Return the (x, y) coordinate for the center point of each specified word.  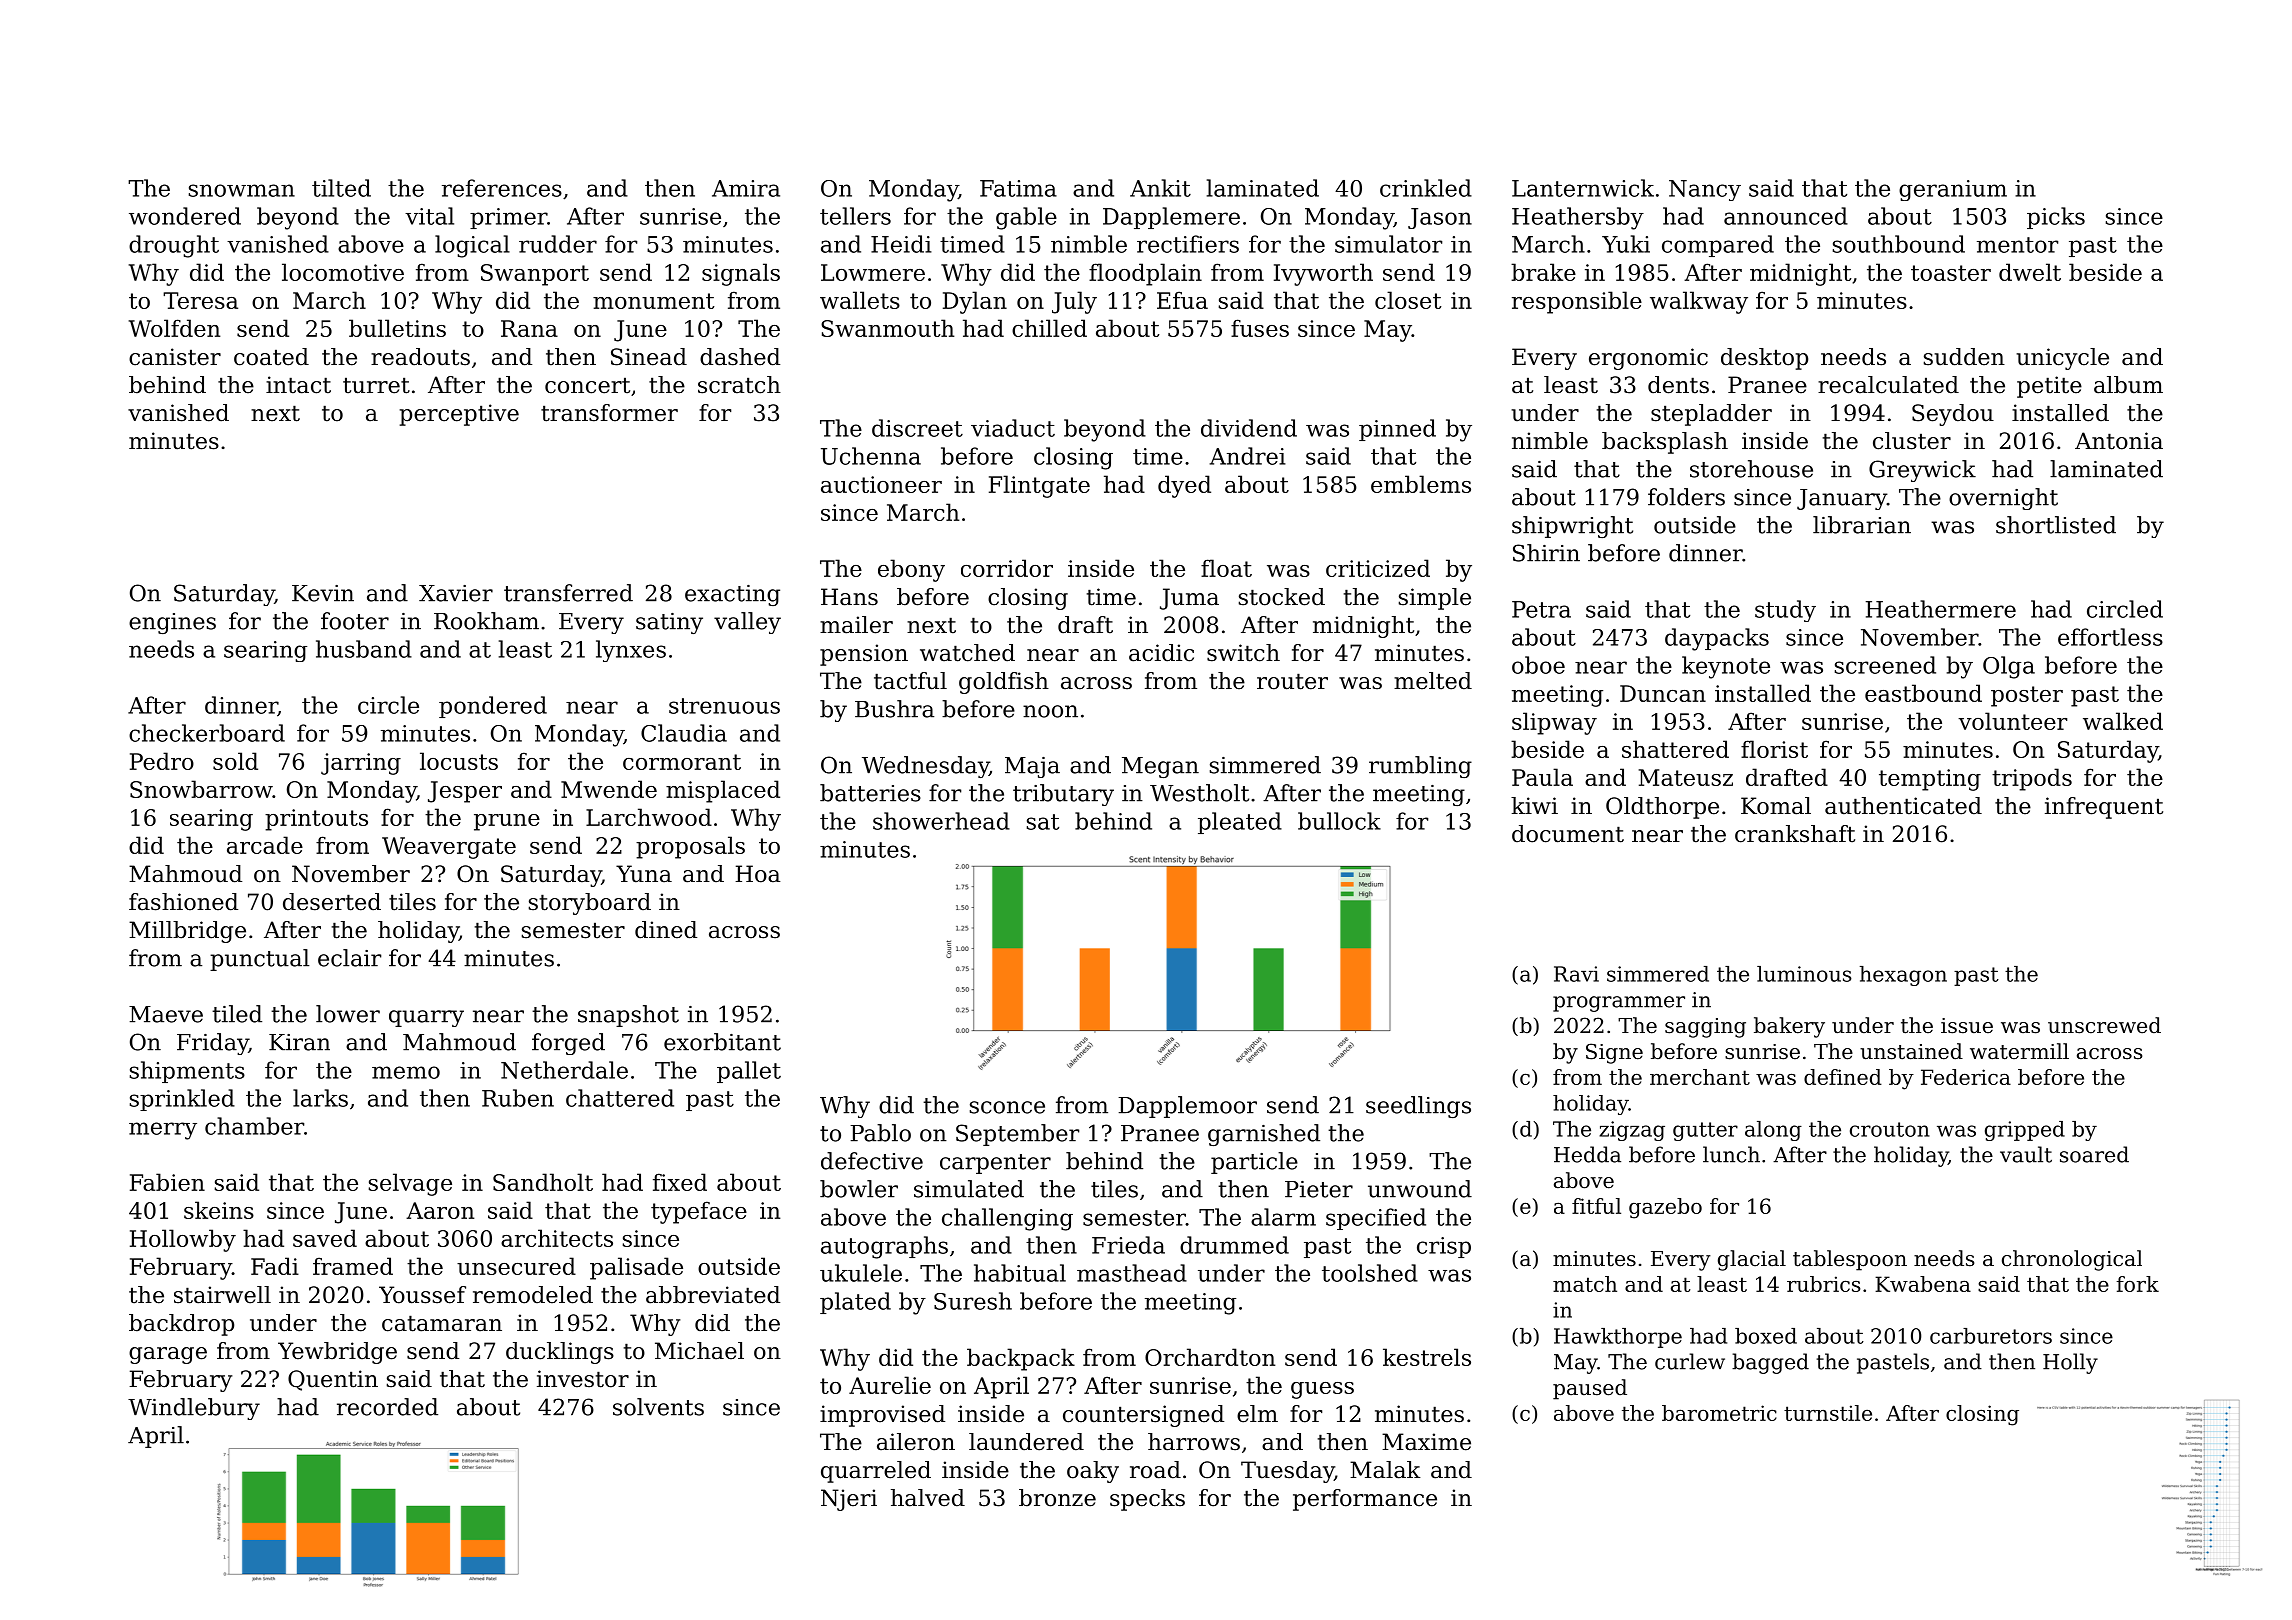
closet (1408, 300)
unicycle (2062, 359)
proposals (690, 847)
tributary (1063, 795)
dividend (1249, 428)
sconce (1007, 1107)
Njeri (849, 1500)
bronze (1057, 1498)
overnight (2003, 499)
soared (2094, 1154)
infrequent (2104, 808)
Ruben (518, 1098)
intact (298, 385)
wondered (185, 216)
